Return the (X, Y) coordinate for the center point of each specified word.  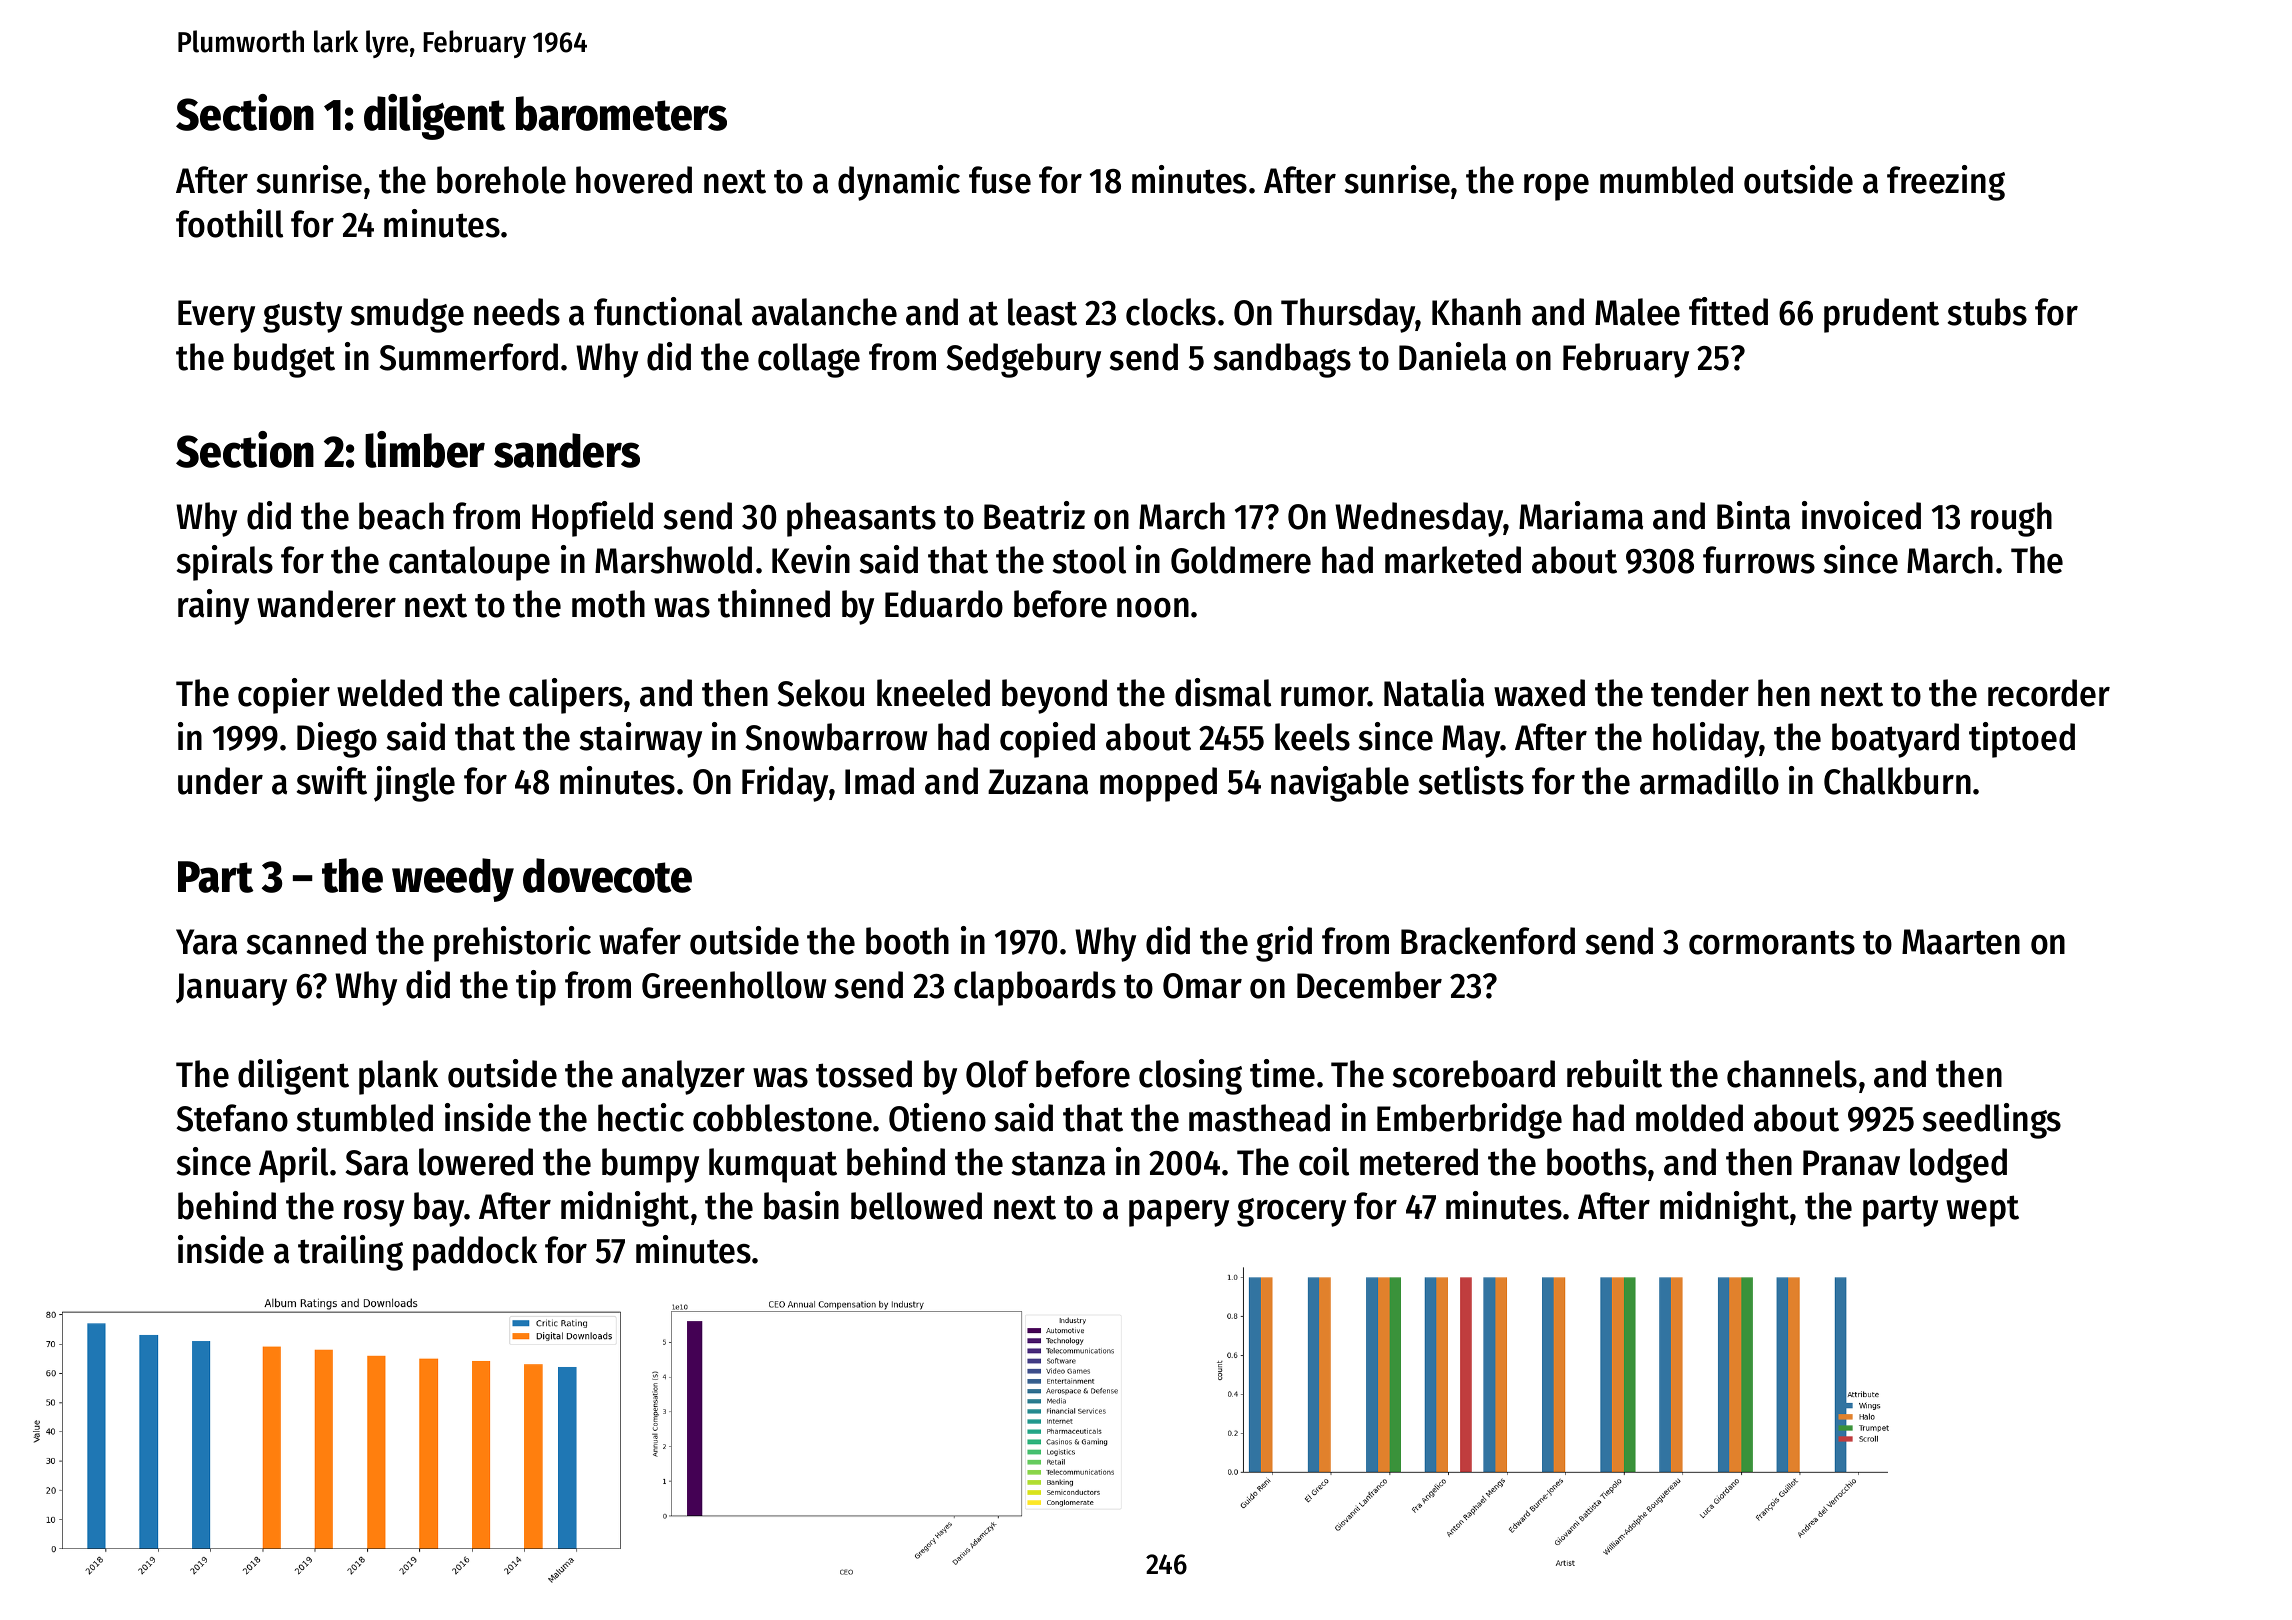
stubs (1987, 312)
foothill (229, 223)
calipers (566, 696)
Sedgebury (1023, 360)
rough (2011, 519)
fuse (1000, 180)
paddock (475, 1253)
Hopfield (592, 519)
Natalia (1434, 692)
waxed (1539, 693)
